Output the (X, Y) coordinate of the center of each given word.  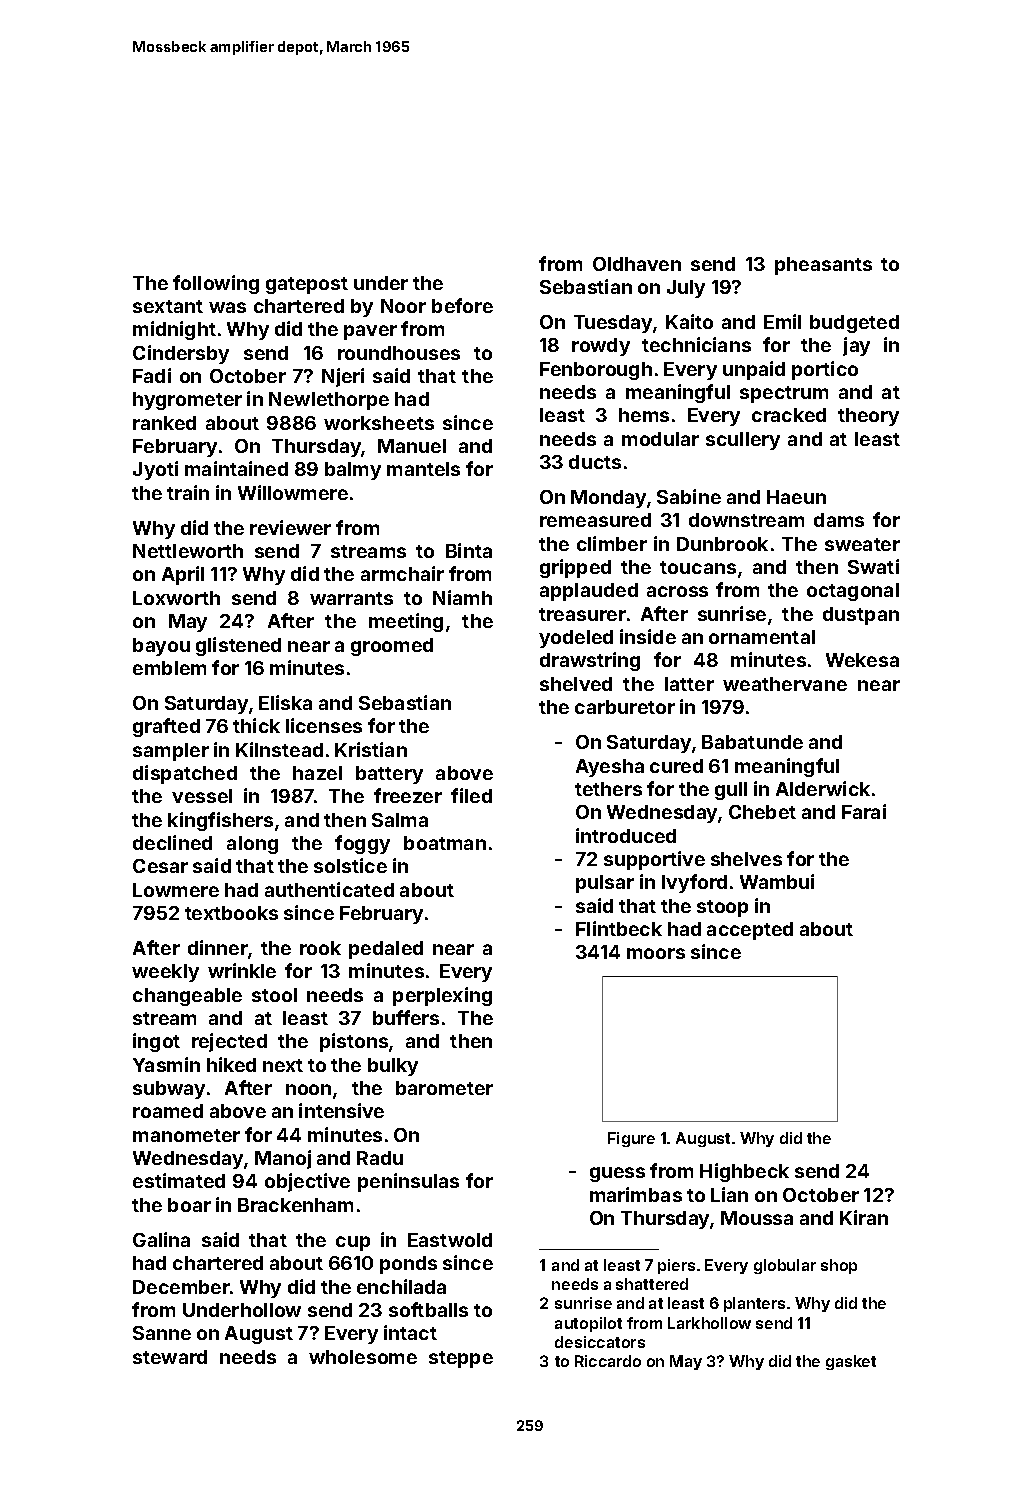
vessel (202, 796)
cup (353, 1243)
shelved (576, 684)
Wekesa (862, 660)
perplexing (442, 996)
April (183, 575)
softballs (428, 1309)
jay (856, 346)
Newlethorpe (329, 401)
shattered (652, 1284)
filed (471, 795)
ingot (156, 1042)
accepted (750, 931)
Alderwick (823, 788)
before (462, 305)
